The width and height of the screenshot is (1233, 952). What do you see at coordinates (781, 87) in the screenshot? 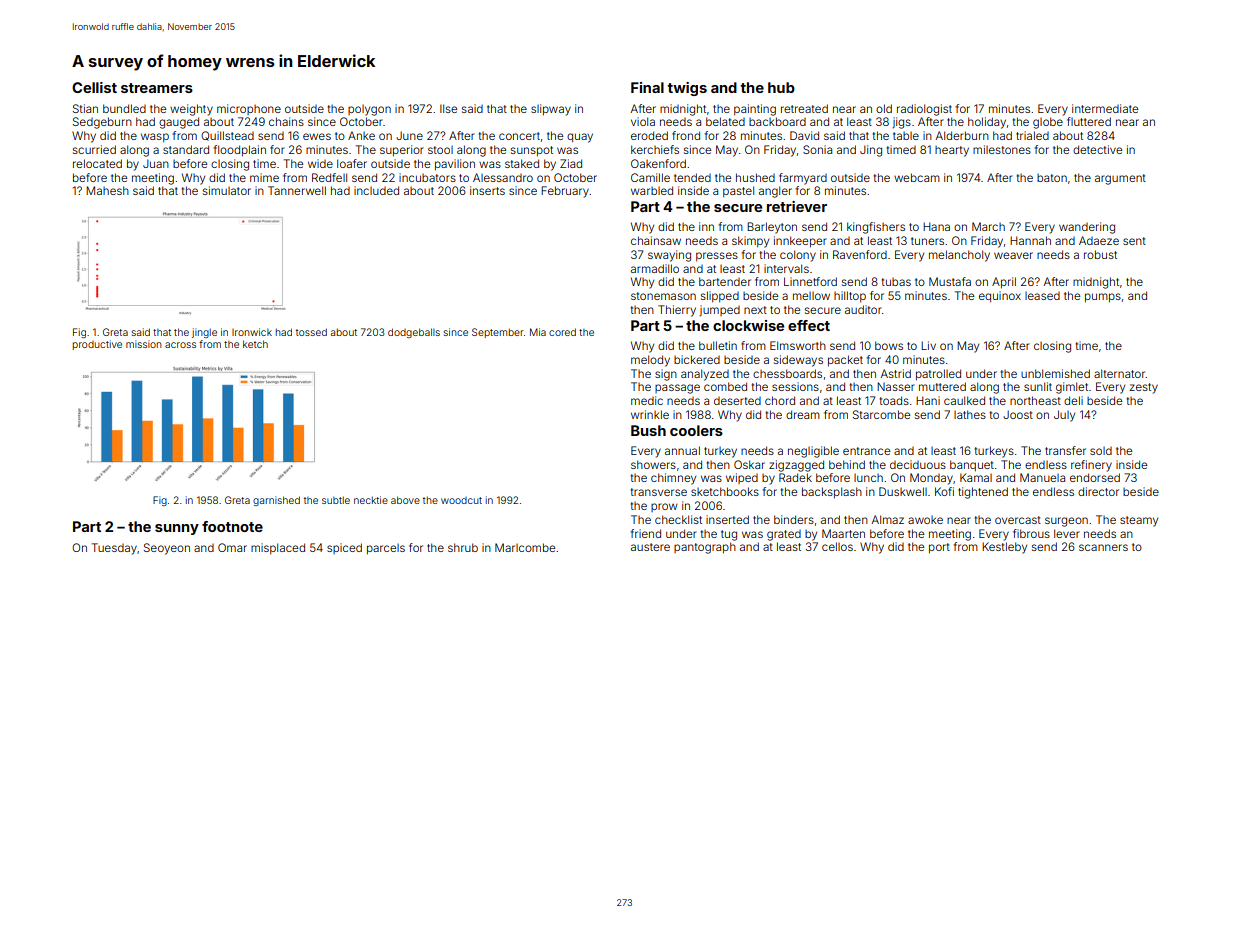
I see `hub` at bounding box center [781, 87].
